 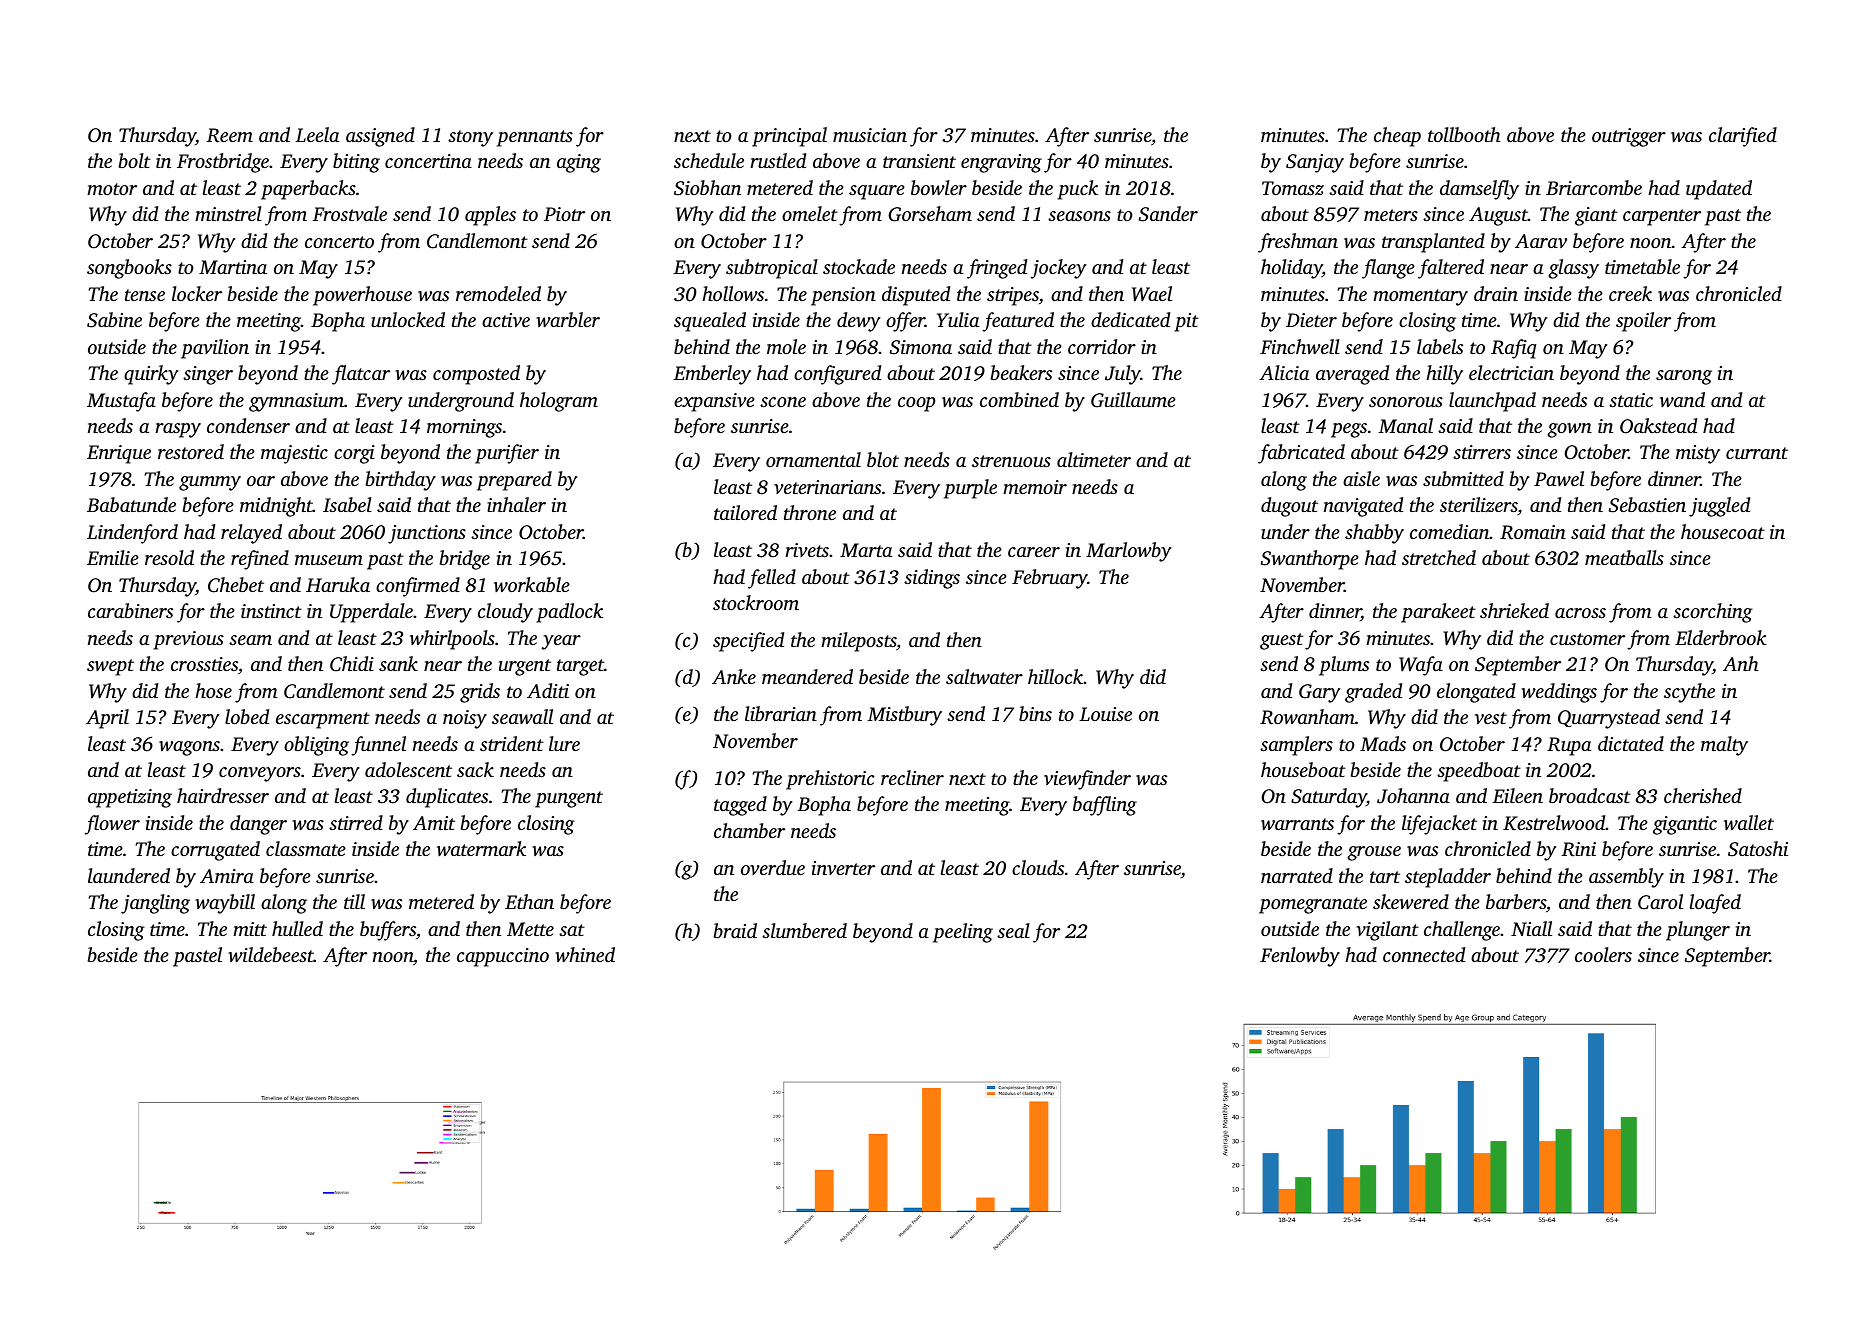 What do you see at coordinates (963, 933) in the document?
I see `peeling` at bounding box center [963, 933].
